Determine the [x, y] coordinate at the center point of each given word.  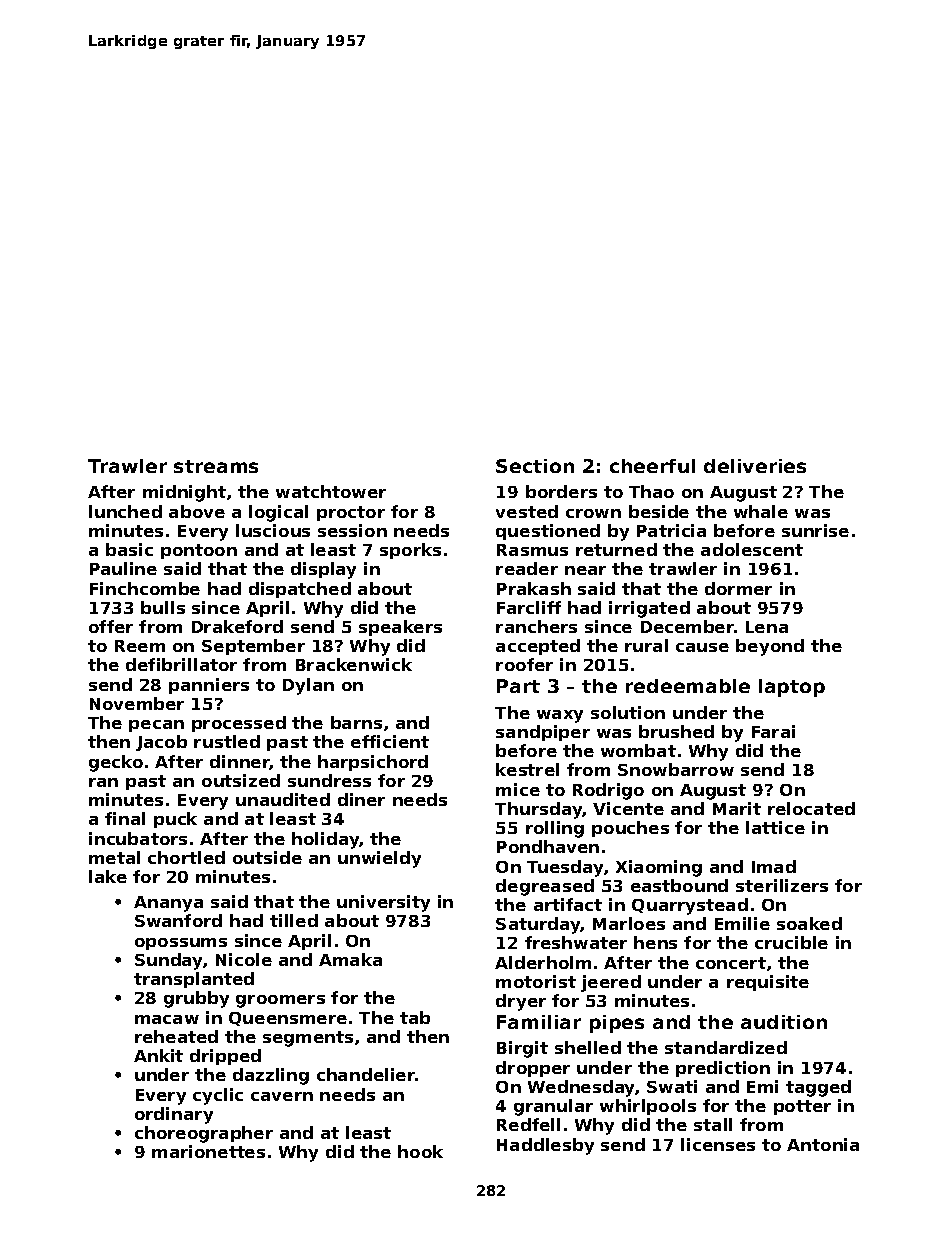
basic [129, 549]
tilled [294, 920]
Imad [774, 866]
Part [518, 686]
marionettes [208, 1151]
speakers [400, 628]
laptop [792, 688]
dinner [240, 762]
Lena [767, 627]
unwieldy [379, 859]
